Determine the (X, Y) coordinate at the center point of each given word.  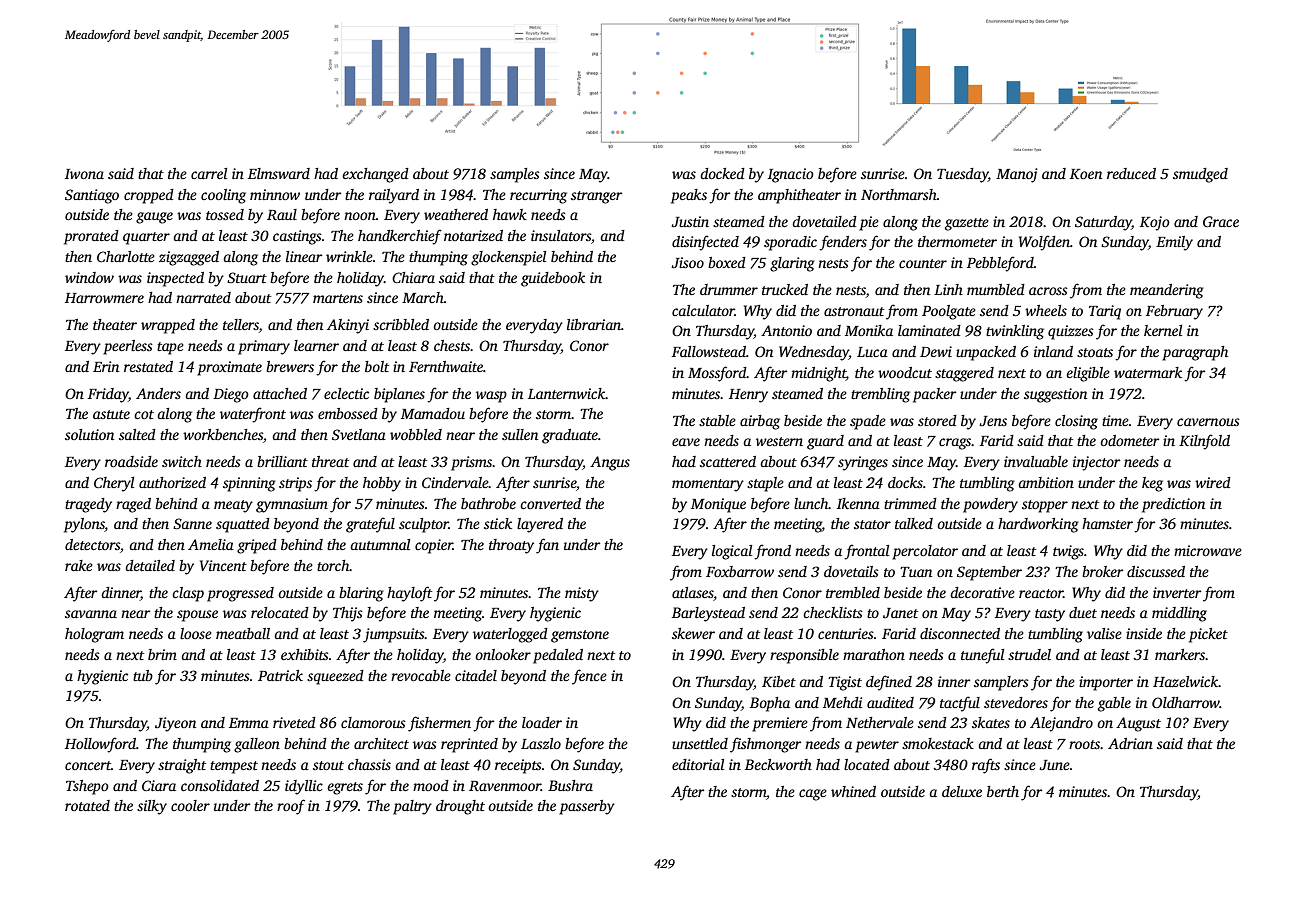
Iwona (84, 174)
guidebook (553, 279)
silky (152, 807)
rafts (986, 766)
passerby (587, 807)
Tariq (1105, 312)
